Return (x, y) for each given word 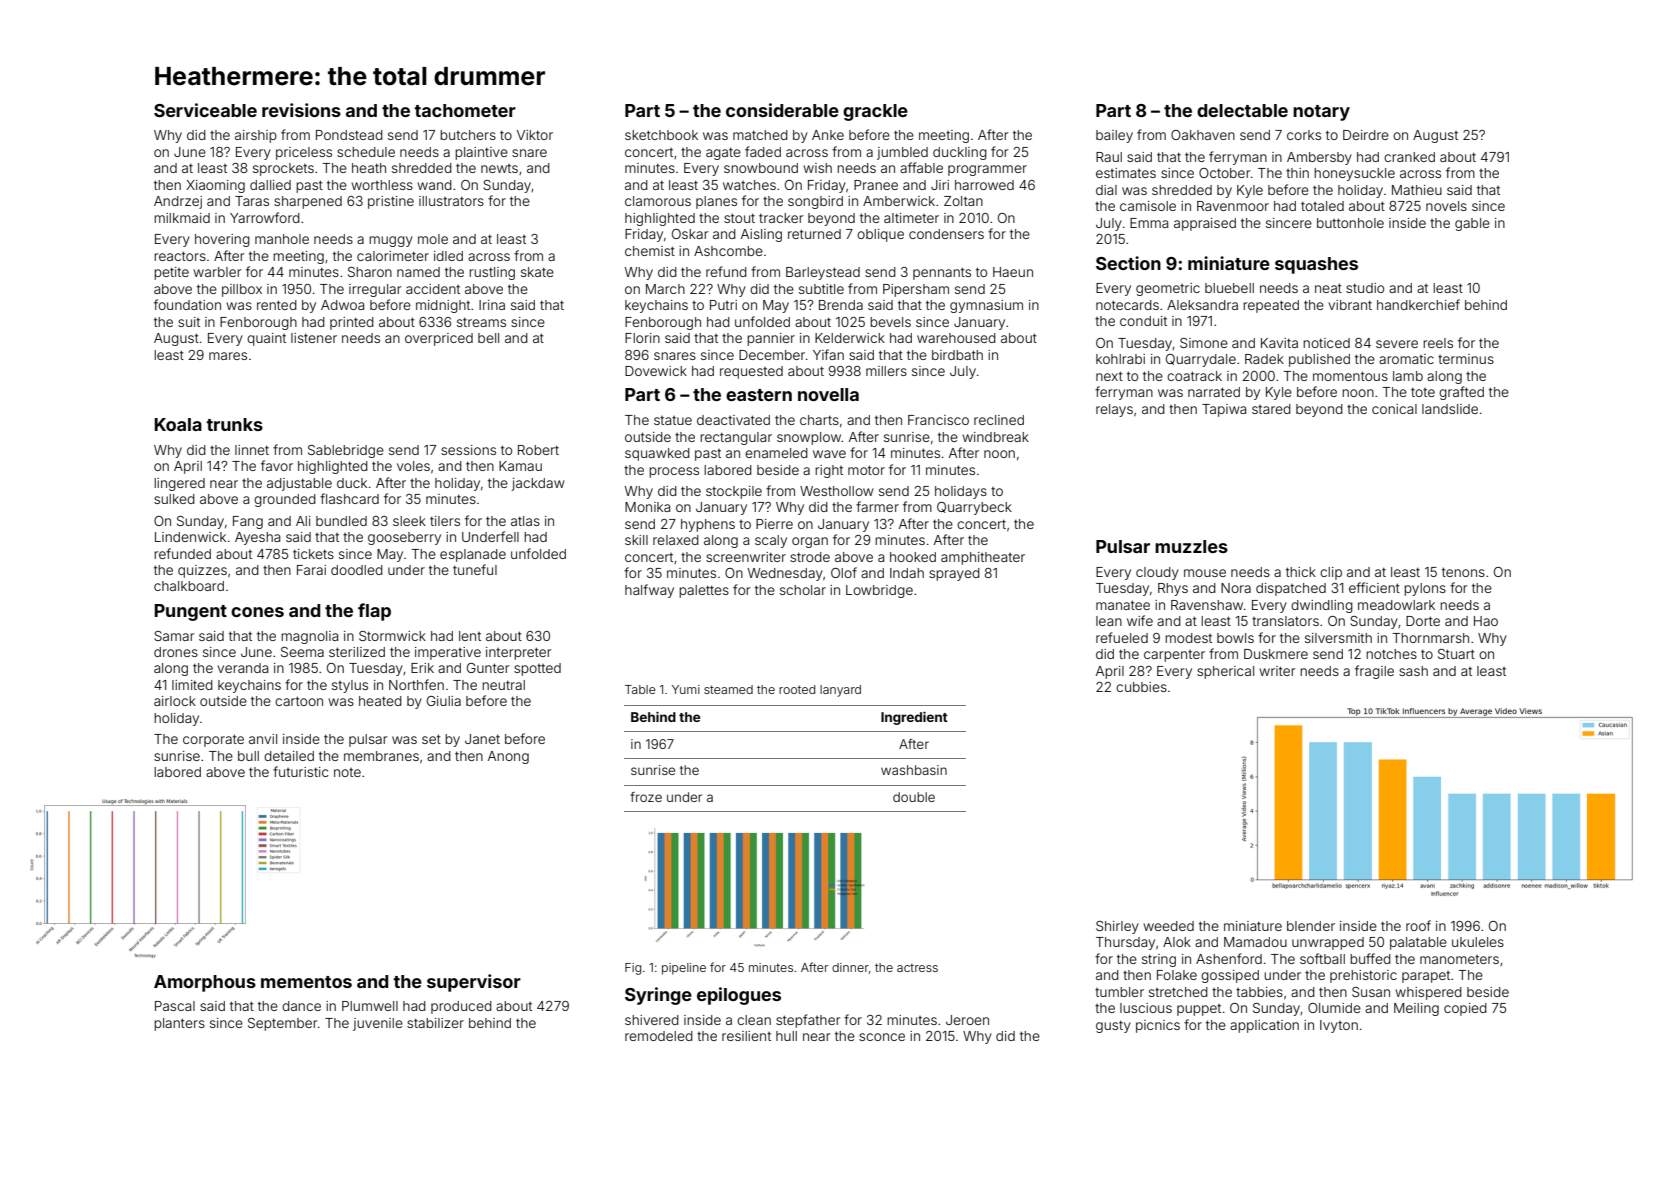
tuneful (475, 569)
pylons (1425, 589)
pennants (942, 273)
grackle (875, 112)
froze (646, 797)
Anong (508, 757)
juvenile (378, 1024)
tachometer (465, 110)
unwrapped (1328, 943)
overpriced (439, 339)
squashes (1316, 265)
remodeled (659, 1036)
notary (1321, 113)
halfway (649, 591)
